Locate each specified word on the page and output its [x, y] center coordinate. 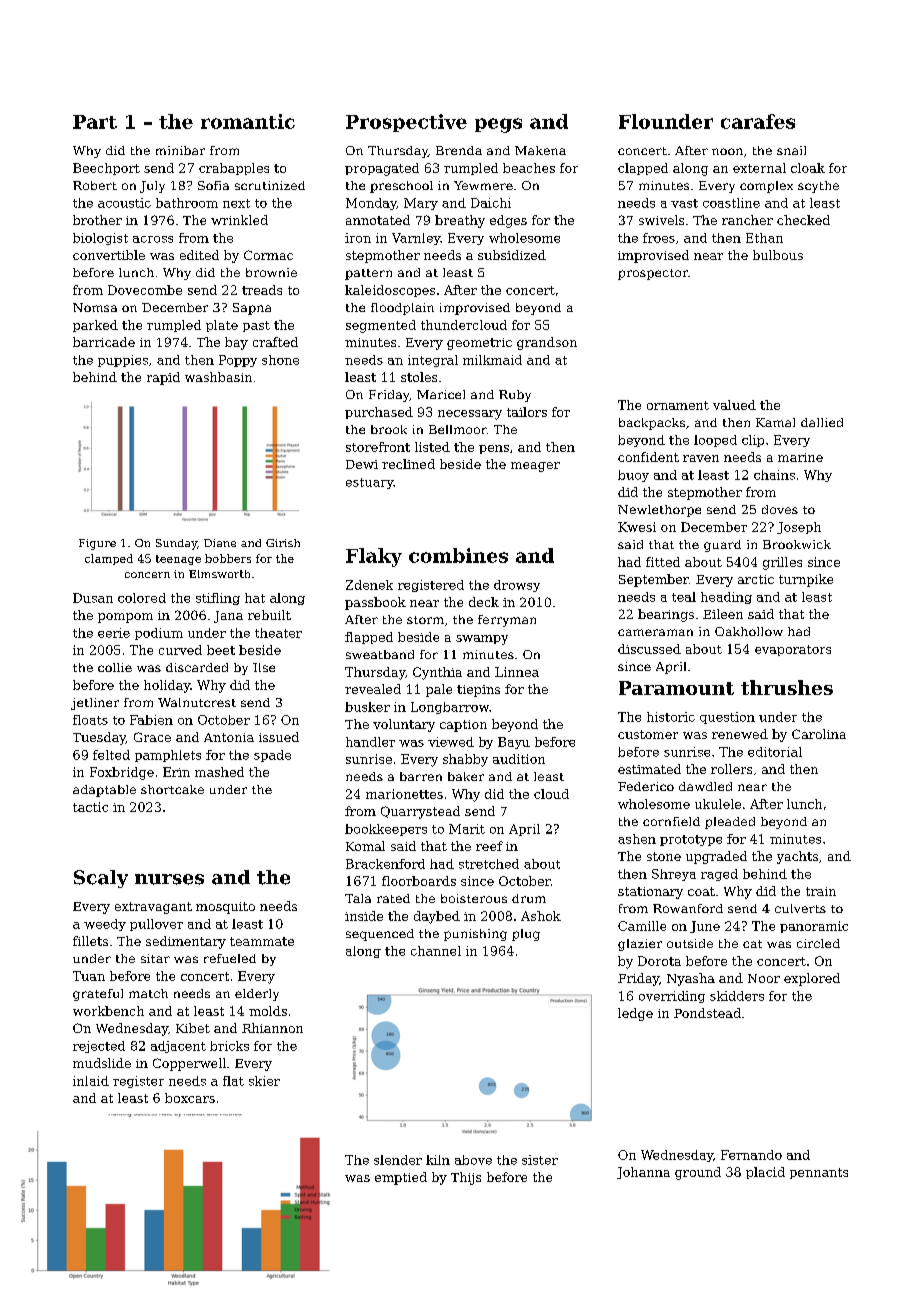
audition [519, 759]
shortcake [172, 789]
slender [398, 1160]
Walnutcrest [197, 702]
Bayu [514, 743]
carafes [758, 121]
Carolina [819, 734]
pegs [498, 125]
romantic [248, 121]
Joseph [799, 528]
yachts [797, 857]
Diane [220, 543]
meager [535, 467]
